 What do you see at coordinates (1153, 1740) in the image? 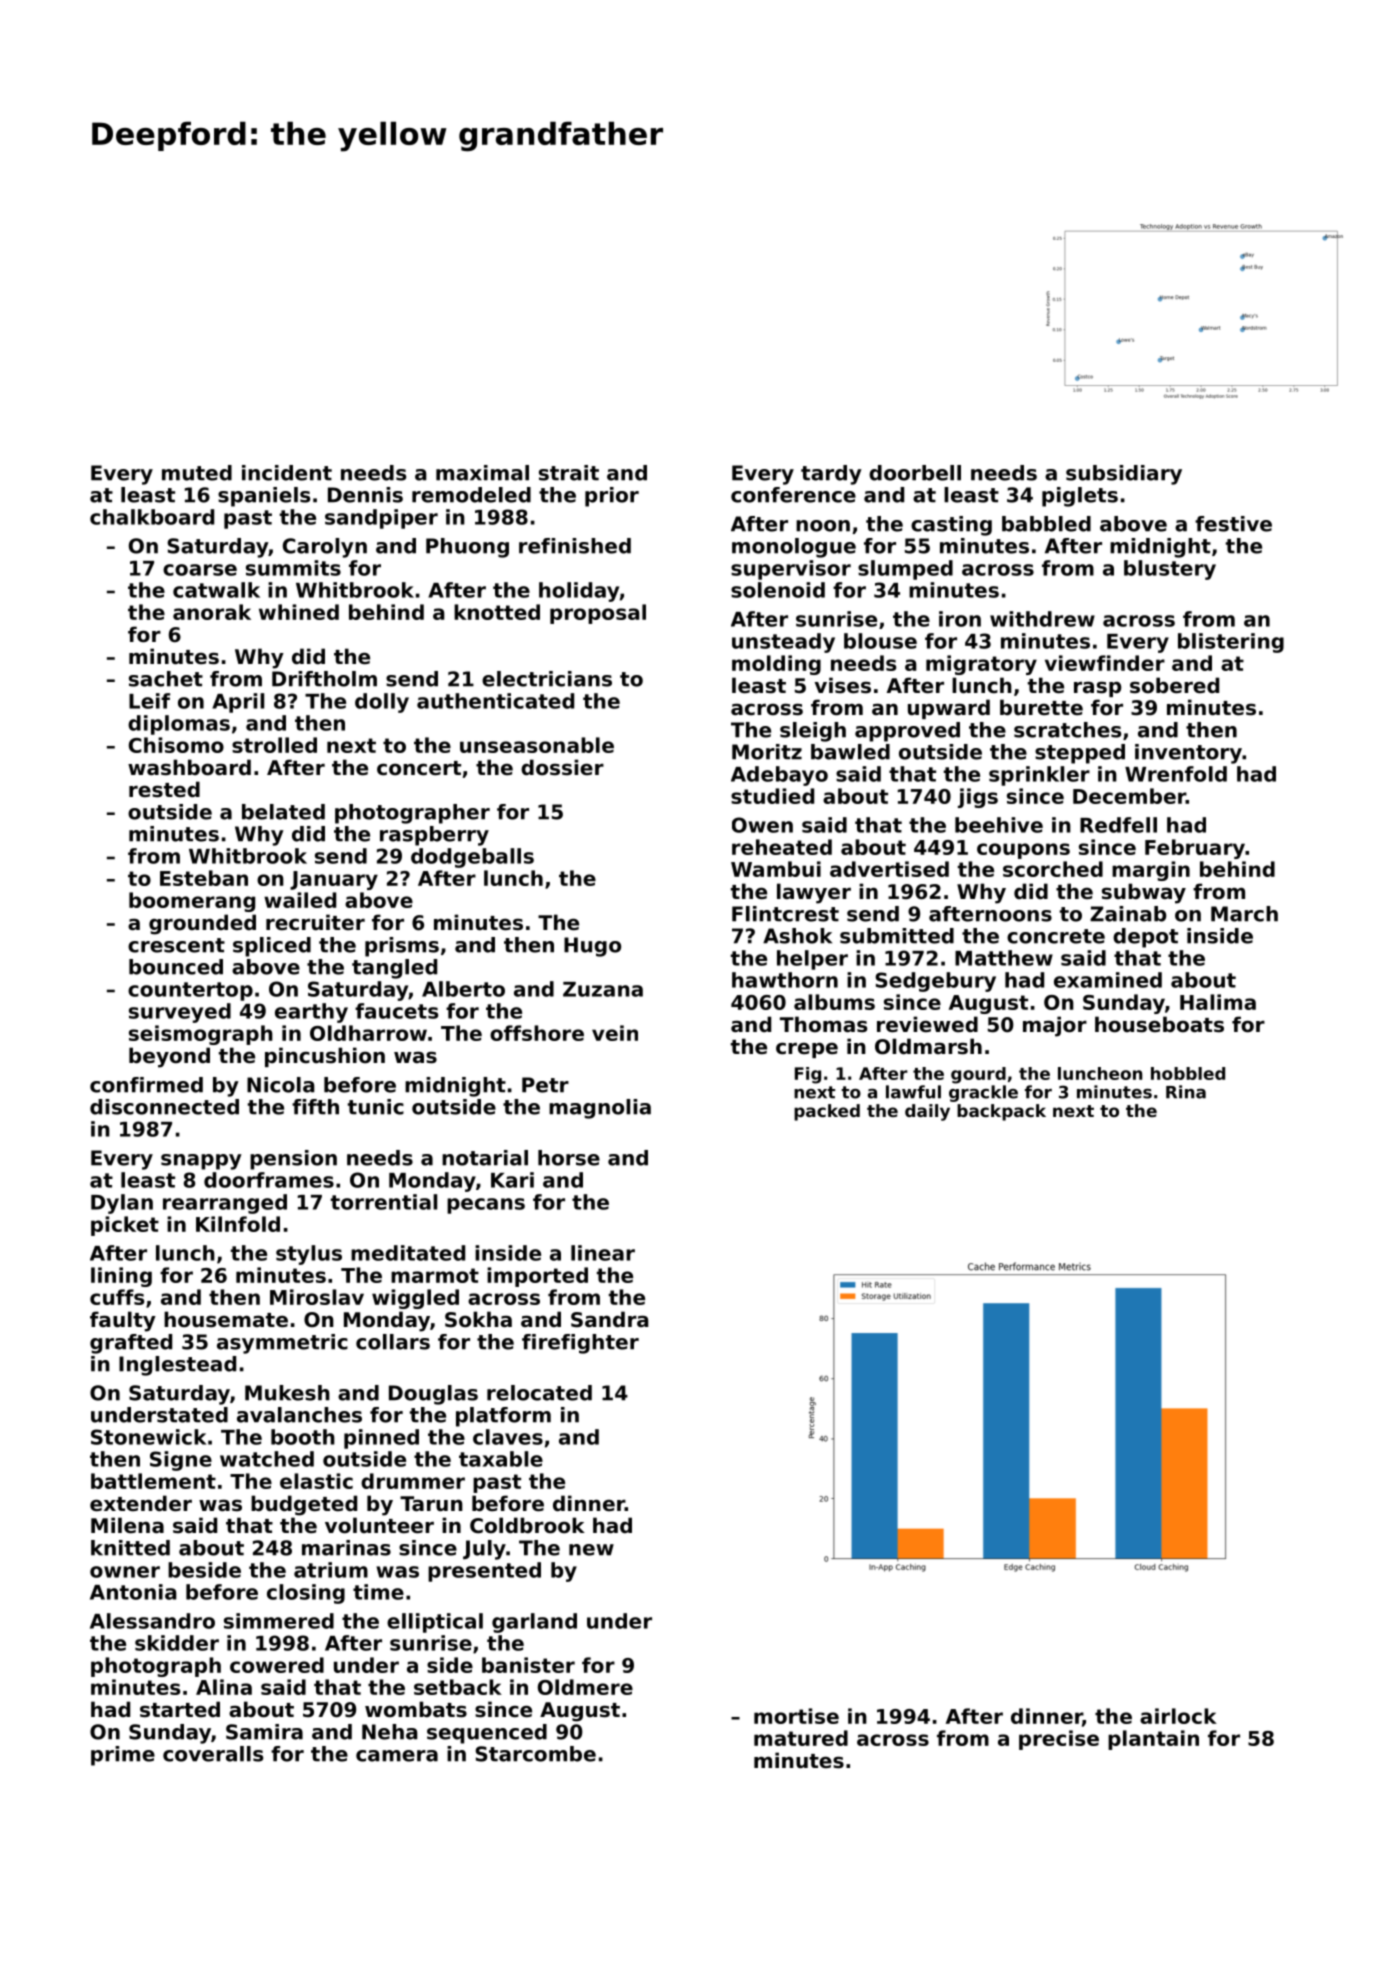
I see `plantain` at bounding box center [1153, 1740].
